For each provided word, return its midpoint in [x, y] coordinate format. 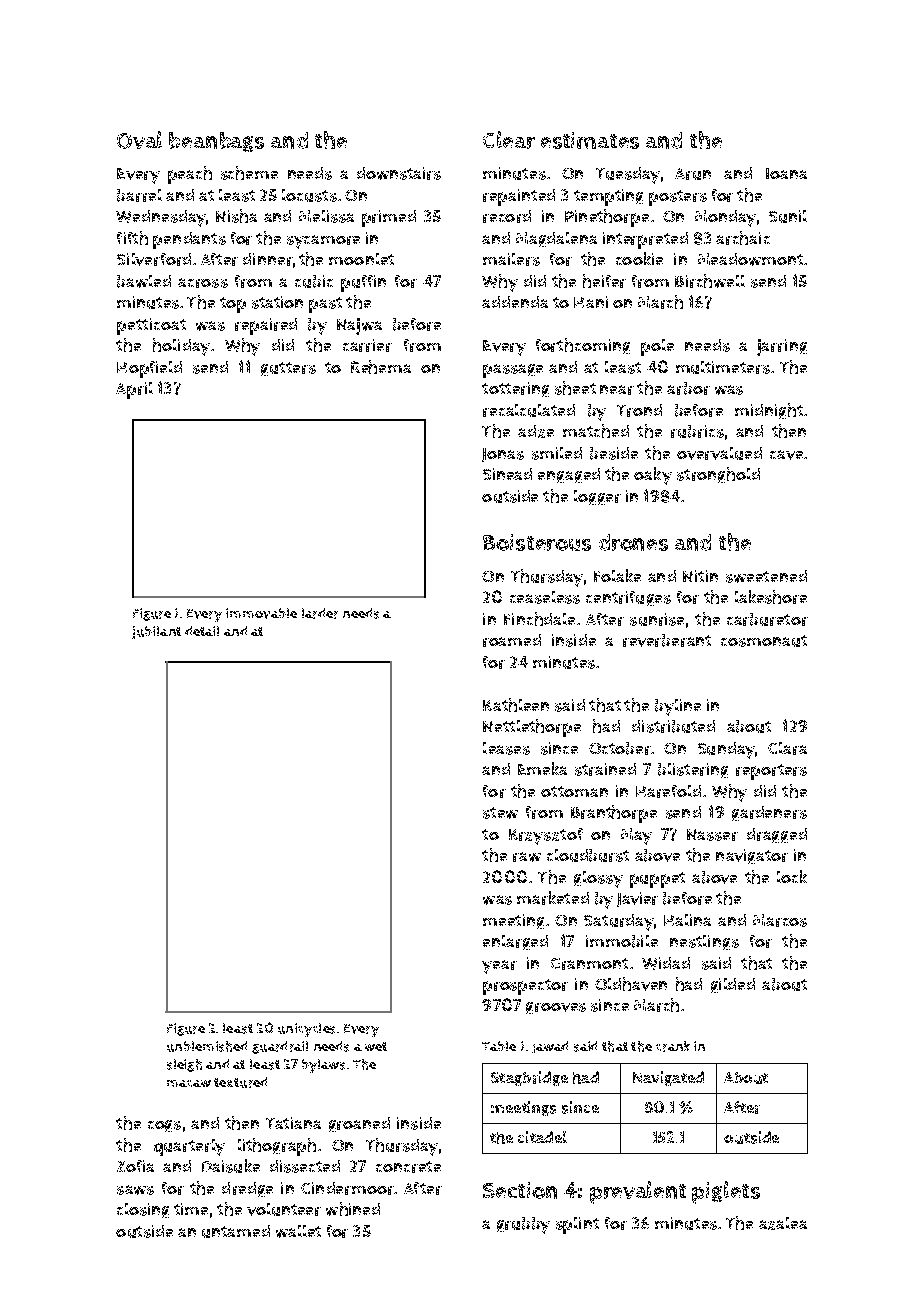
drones [633, 542]
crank [673, 1046]
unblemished [207, 1046]
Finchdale [539, 619]
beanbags [216, 142]
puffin [363, 283]
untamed [236, 1231]
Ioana [786, 173]
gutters [288, 369]
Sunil [788, 216]
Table [499, 1046]
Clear [509, 140]
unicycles [306, 1030]
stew [500, 813]
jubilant [156, 632]
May [636, 836]
